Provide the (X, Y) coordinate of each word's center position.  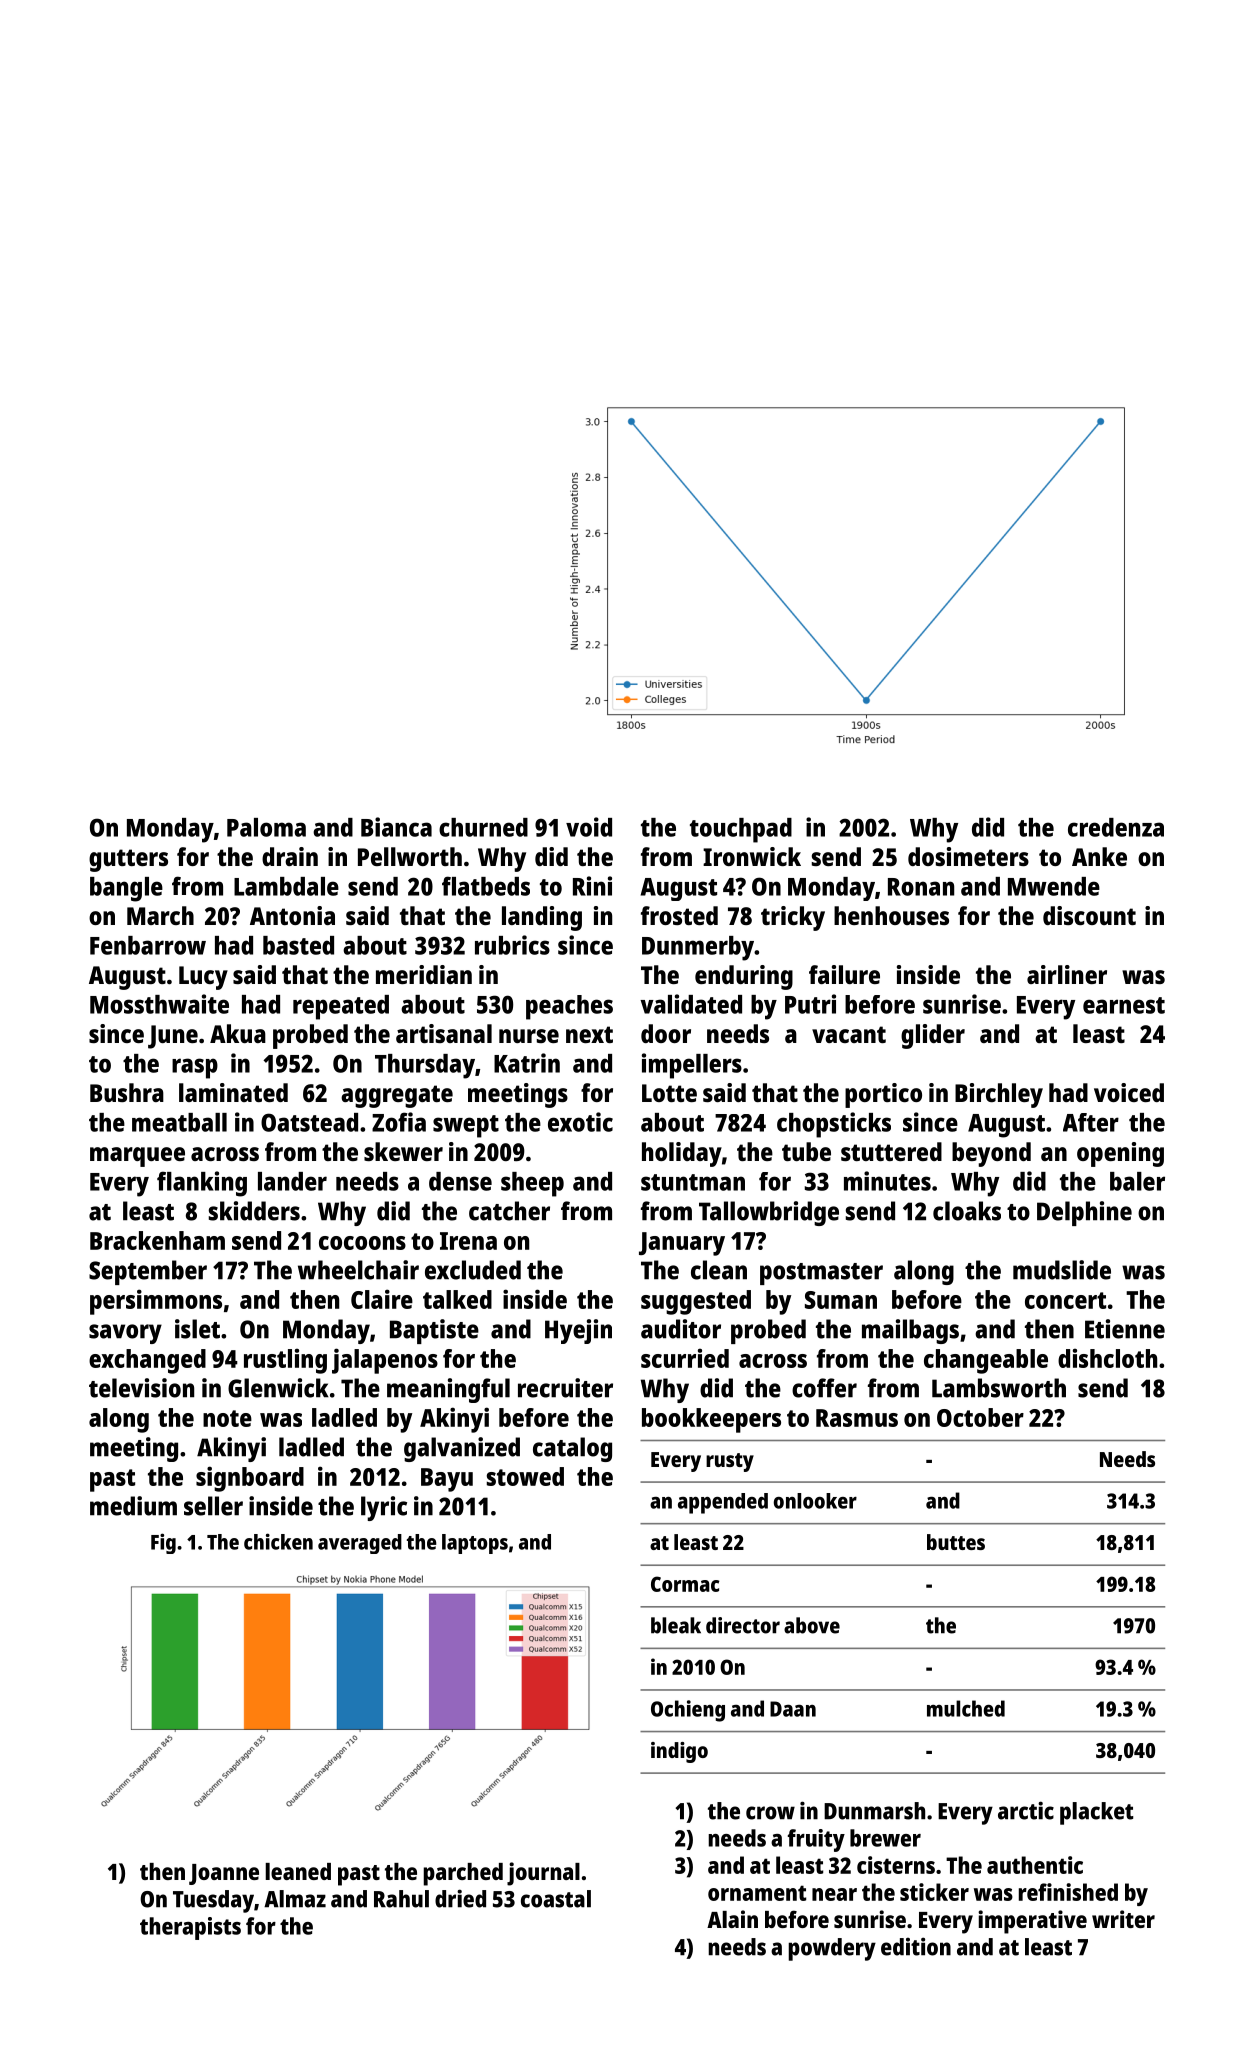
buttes (956, 1542)
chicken (278, 1541)
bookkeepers (711, 1420)
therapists (190, 1928)
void (589, 827)
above (812, 1625)
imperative (1032, 1922)
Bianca (396, 827)
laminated (233, 1092)
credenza (1116, 827)
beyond (991, 1154)
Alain (732, 1919)
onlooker (815, 1501)
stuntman (693, 1182)
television (141, 1388)
